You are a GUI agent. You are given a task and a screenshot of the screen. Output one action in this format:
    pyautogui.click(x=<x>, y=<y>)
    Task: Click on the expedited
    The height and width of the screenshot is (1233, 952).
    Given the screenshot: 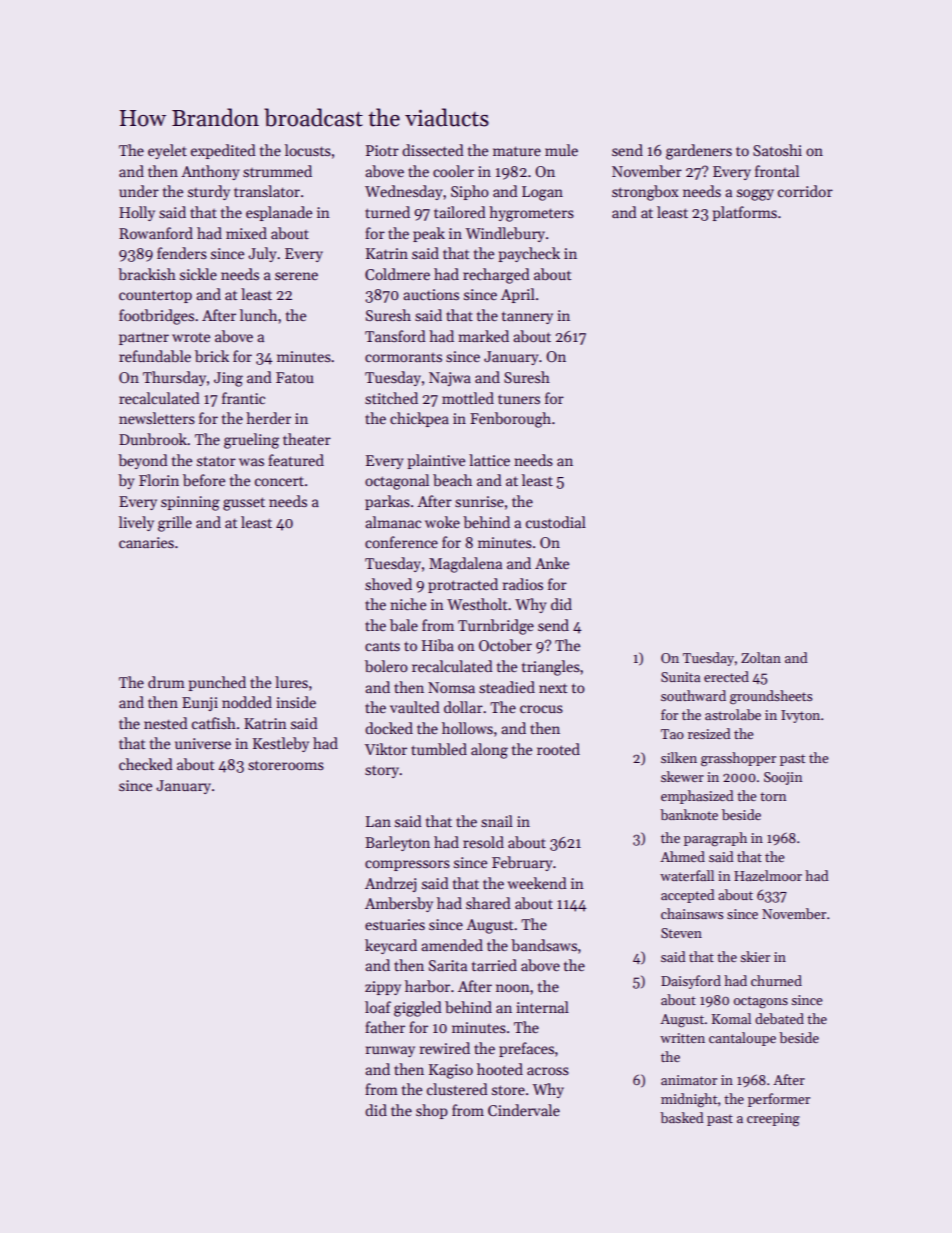 What is the action you would take?
    pyautogui.click(x=223, y=151)
